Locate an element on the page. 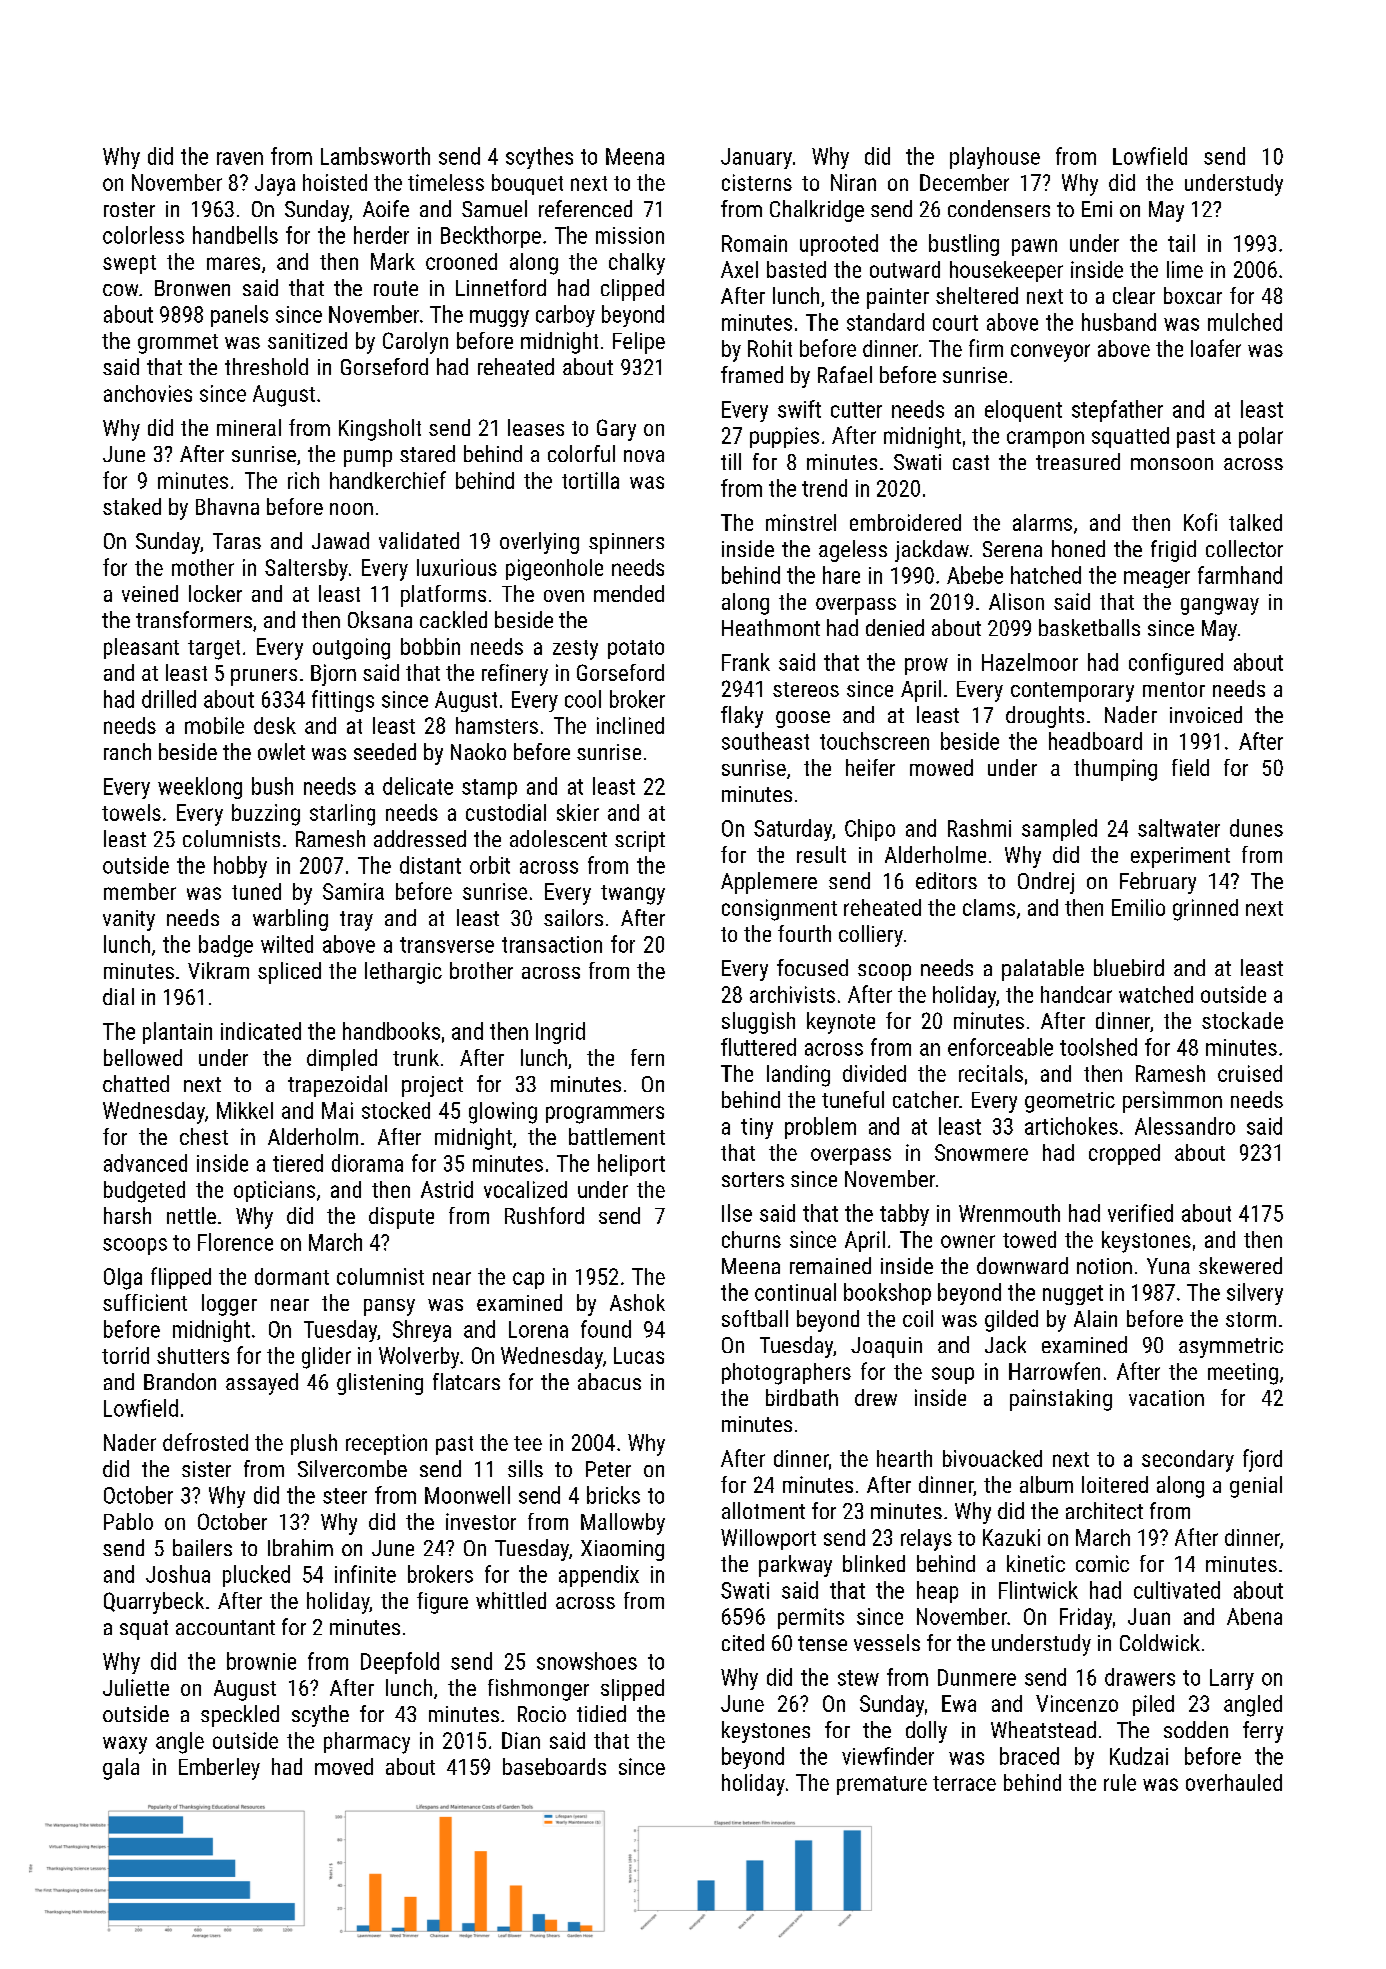  roster is located at coordinates (129, 209).
